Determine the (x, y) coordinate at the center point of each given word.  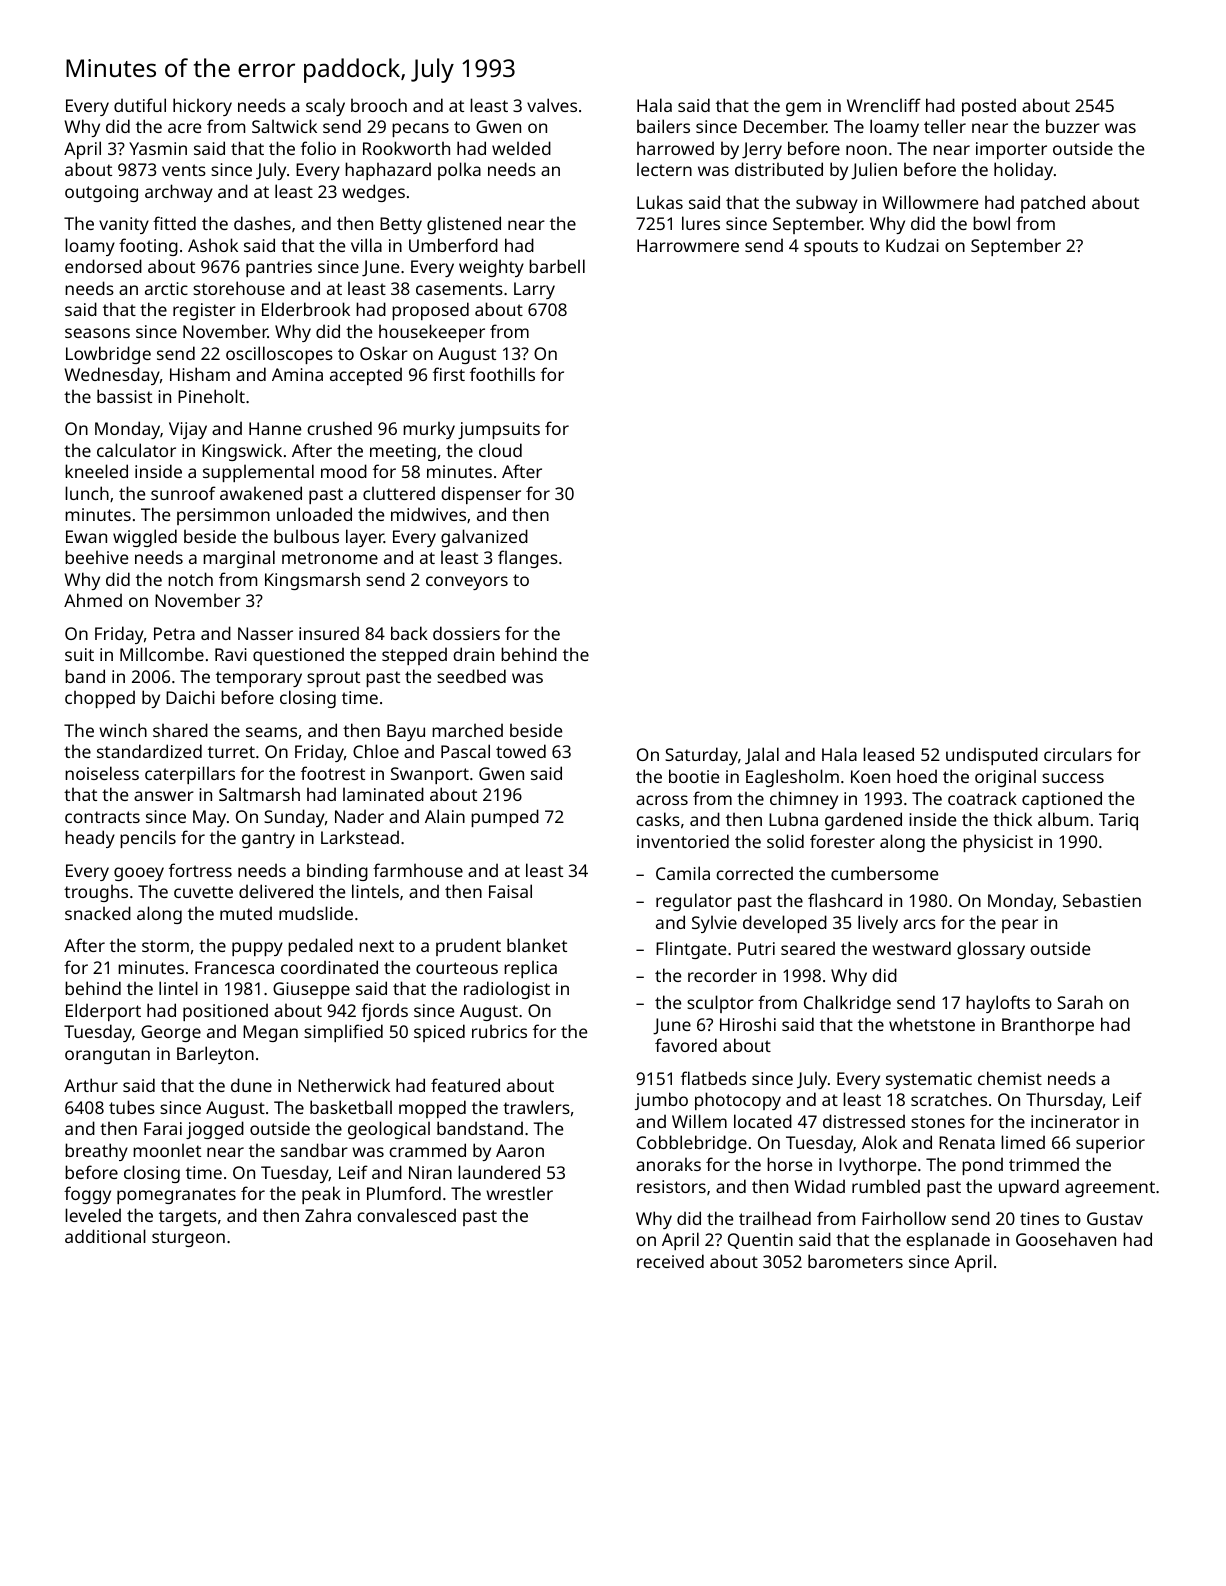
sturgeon (188, 1239)
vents (184, 170)
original (1005, 778)
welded (521, 148)
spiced (439, 1033)
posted (989, 107)
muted (246, 913)
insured (329, 633)
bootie (694, 776)
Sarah (1080, 1002)
